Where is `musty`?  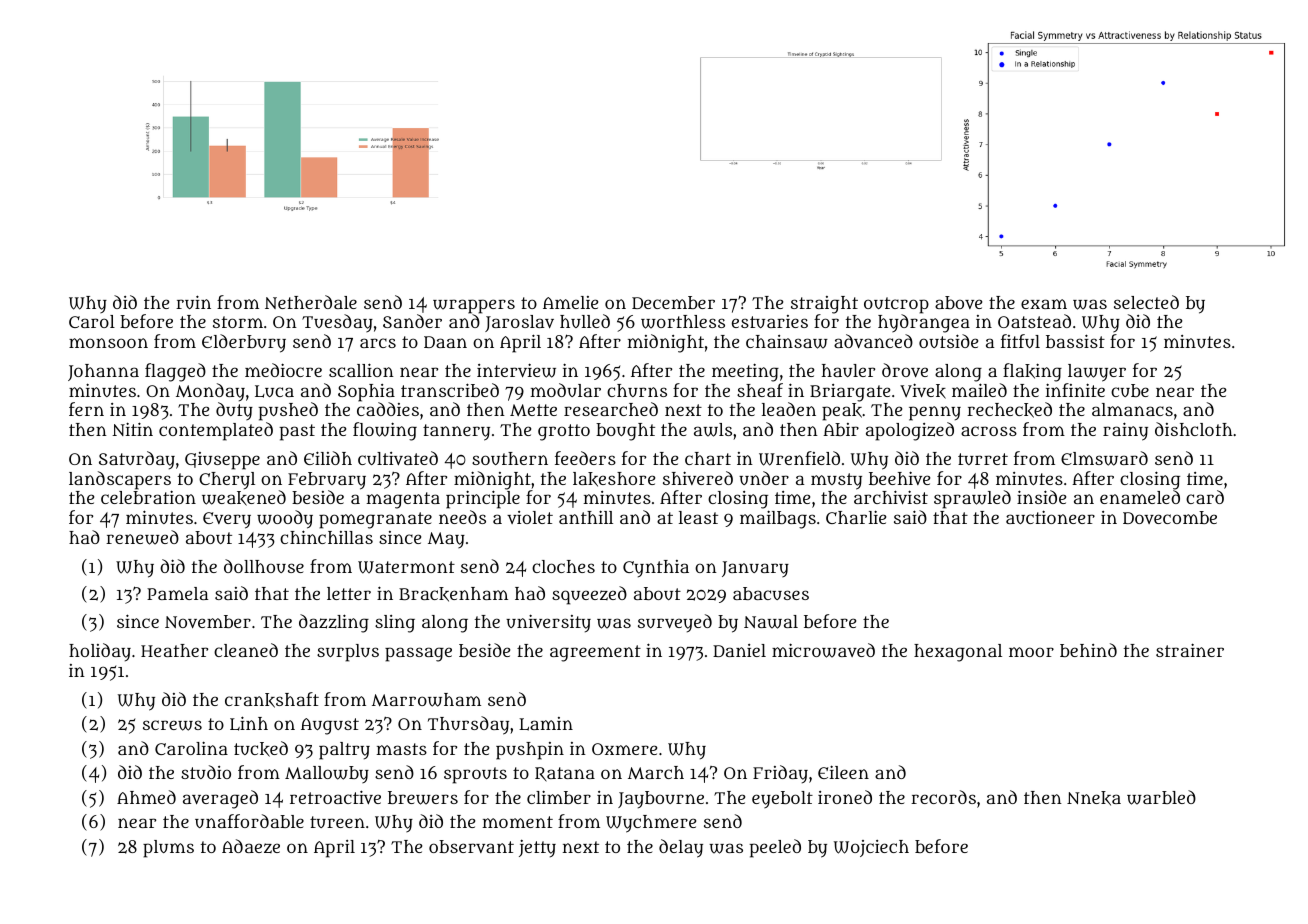
musty is located at coordinates (836, 481).
